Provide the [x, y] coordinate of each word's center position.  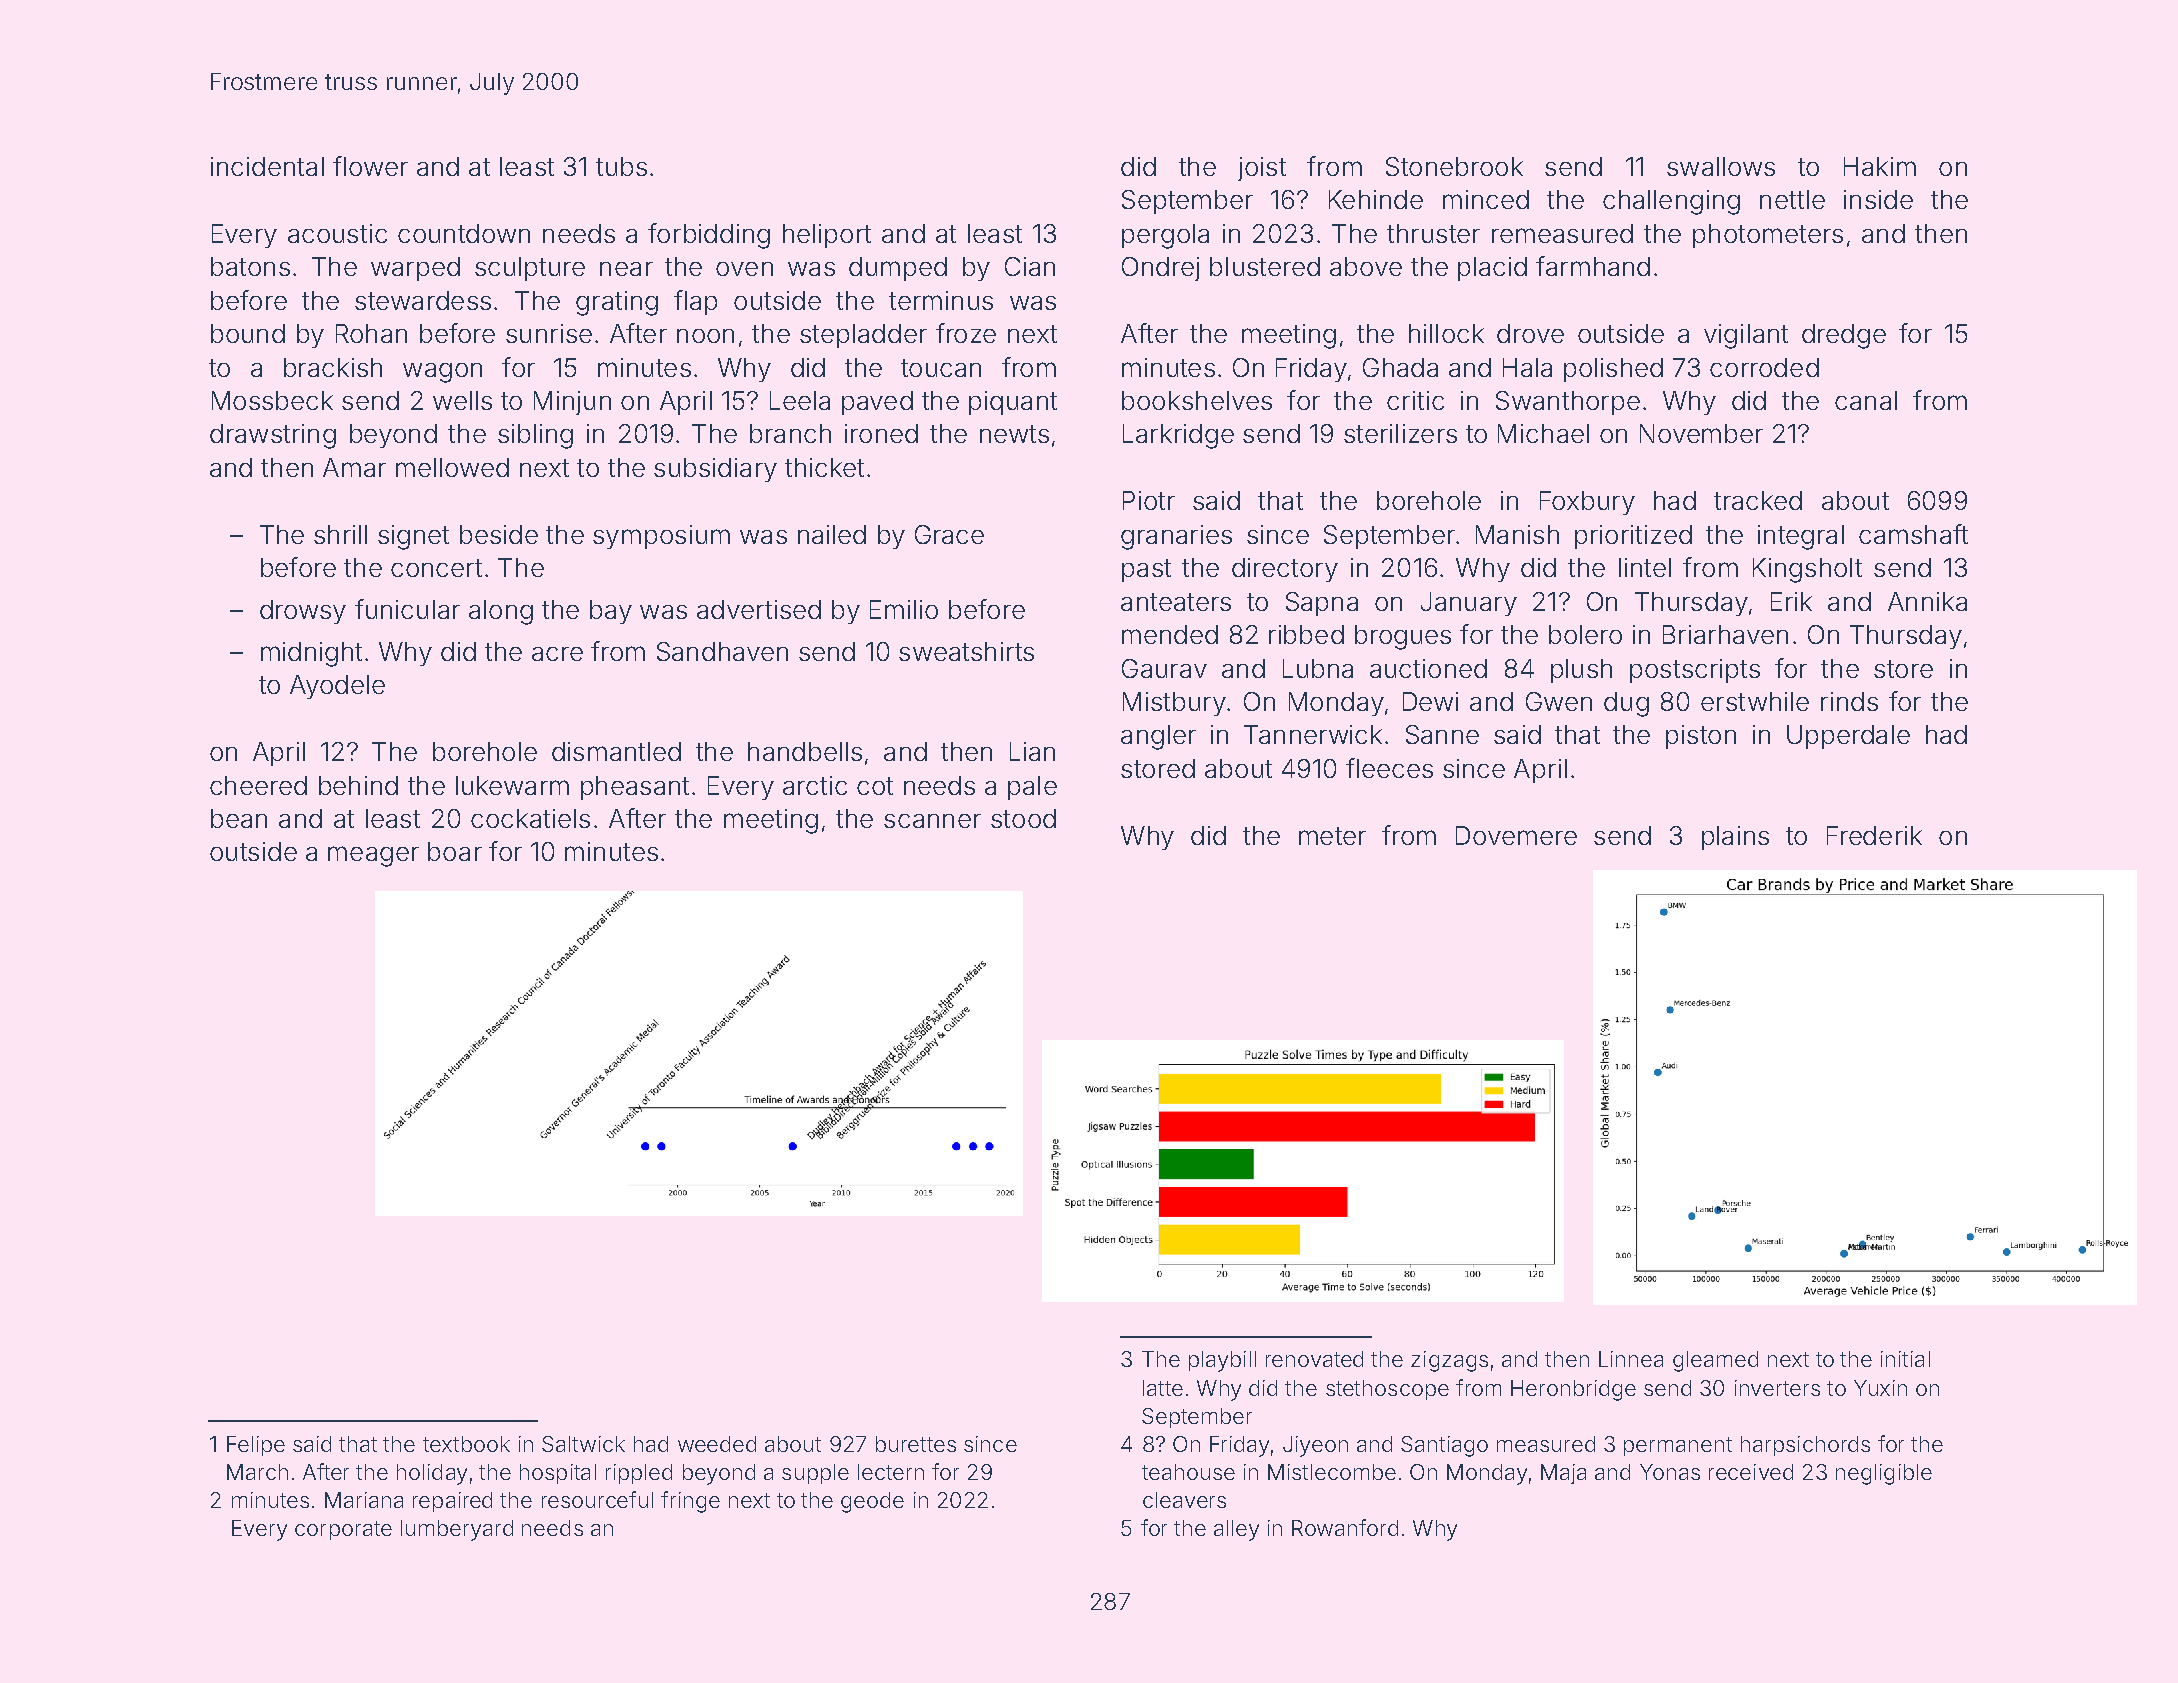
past [1146, 570]
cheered [258, 785]
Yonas [1670, 1472]
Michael [1543, 433]
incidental [267, 166]
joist [1262, 169]
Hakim [1880, 166]
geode [872, 1502]
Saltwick [583, 1444]
